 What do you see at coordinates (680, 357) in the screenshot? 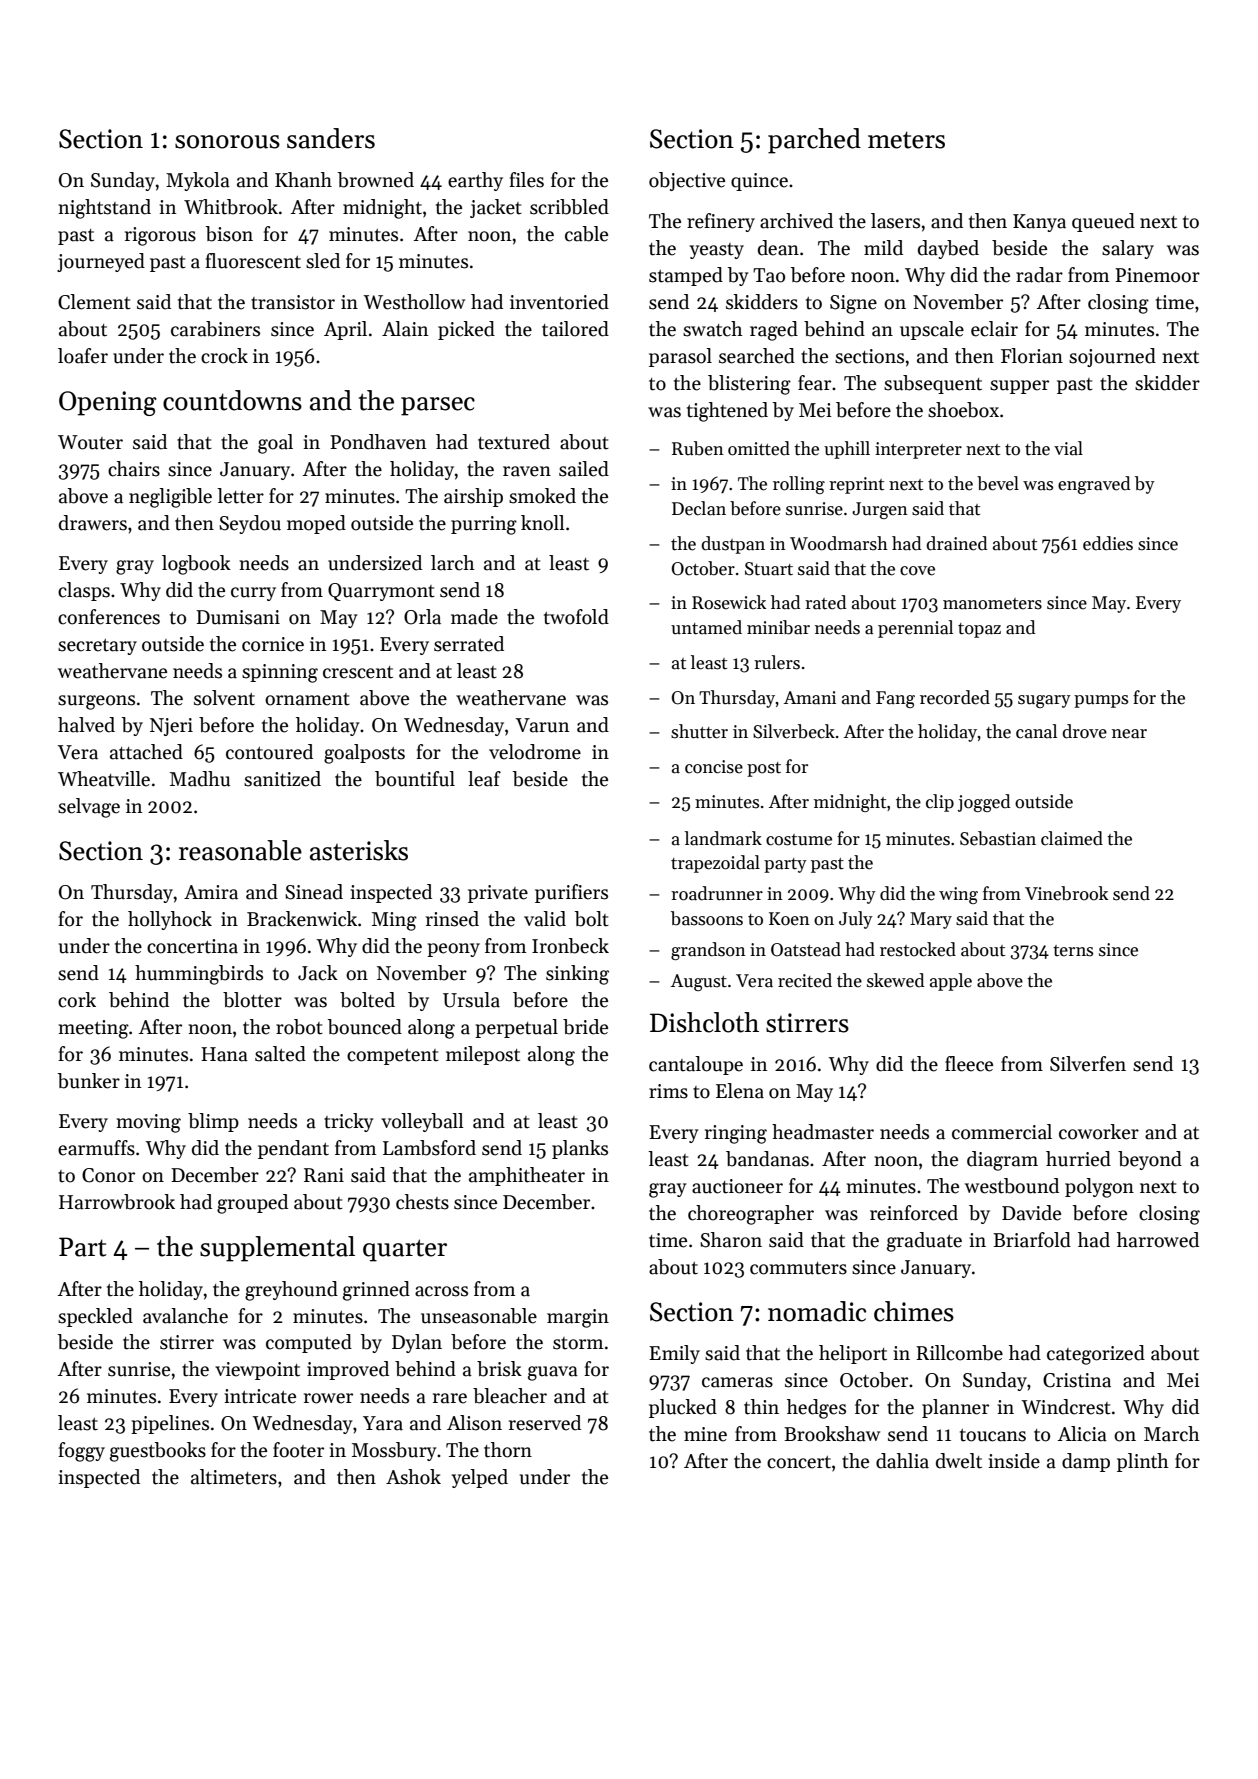
I see `parasol` at bounding box center [680, 357].
